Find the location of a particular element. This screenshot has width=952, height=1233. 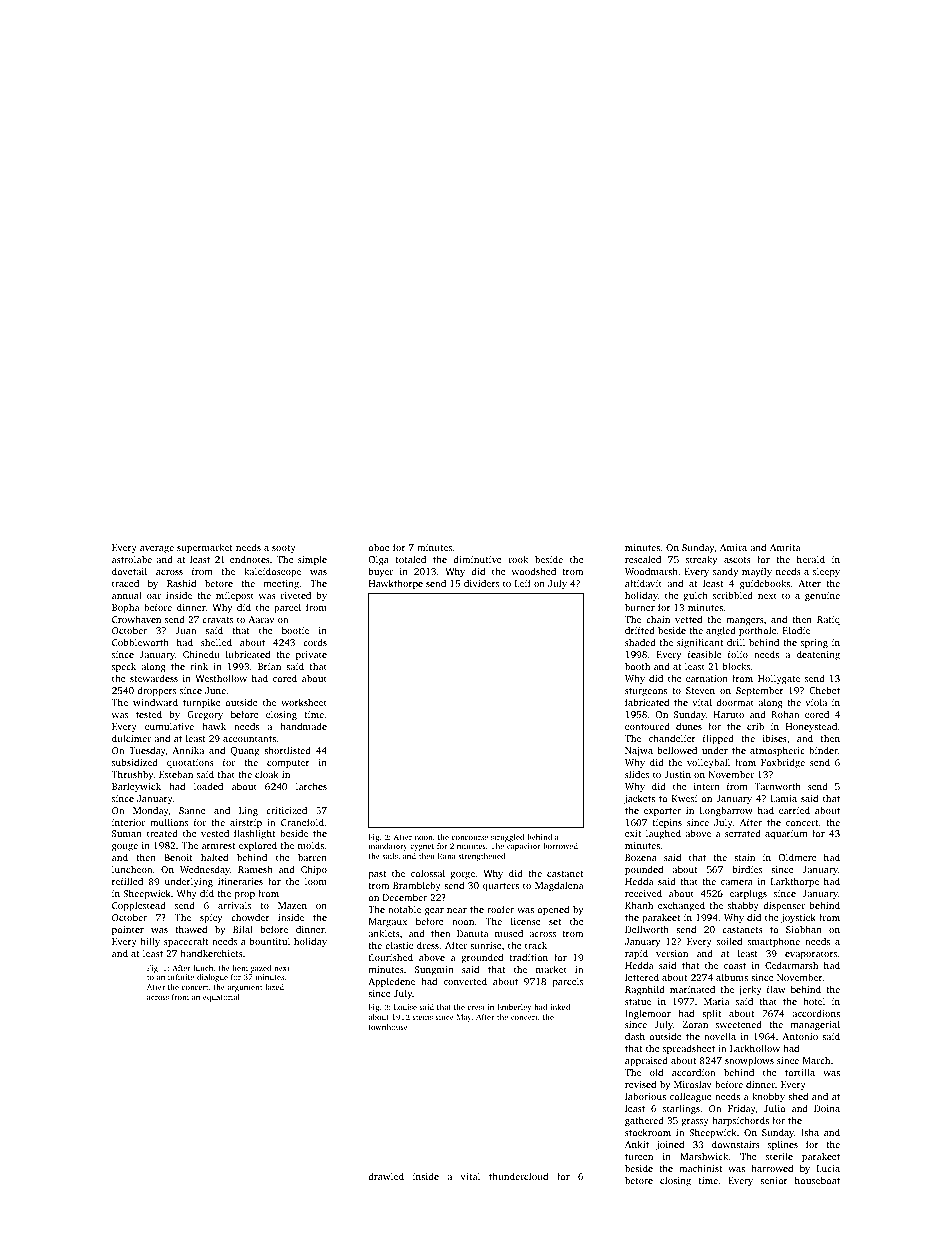

booth is located at coordinates (637, 666).
